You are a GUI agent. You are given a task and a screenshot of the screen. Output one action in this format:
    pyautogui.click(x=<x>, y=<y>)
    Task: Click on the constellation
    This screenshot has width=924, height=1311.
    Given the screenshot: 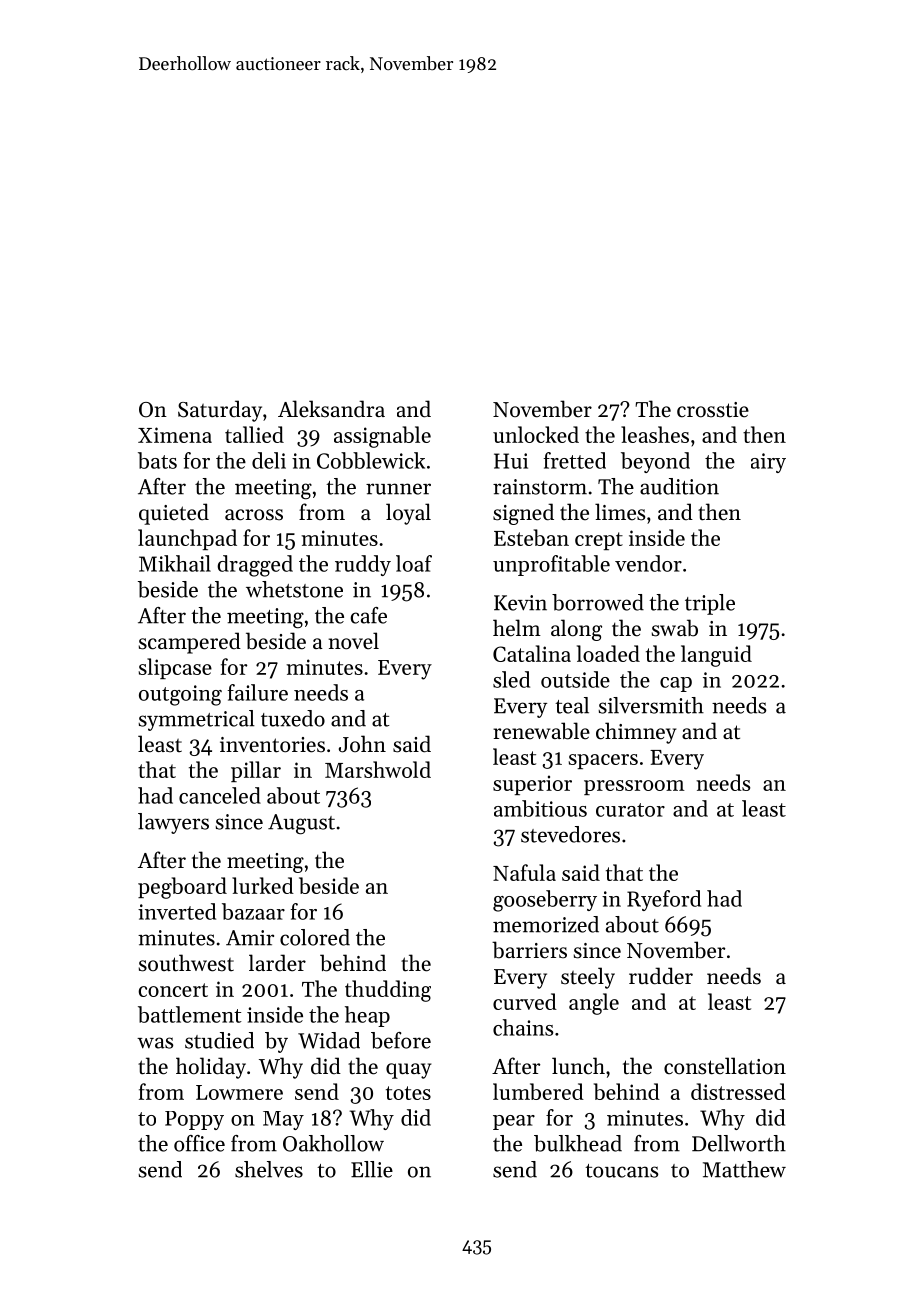 What is the action you would take?
    pyautogui.click(x=725, y=1066)
